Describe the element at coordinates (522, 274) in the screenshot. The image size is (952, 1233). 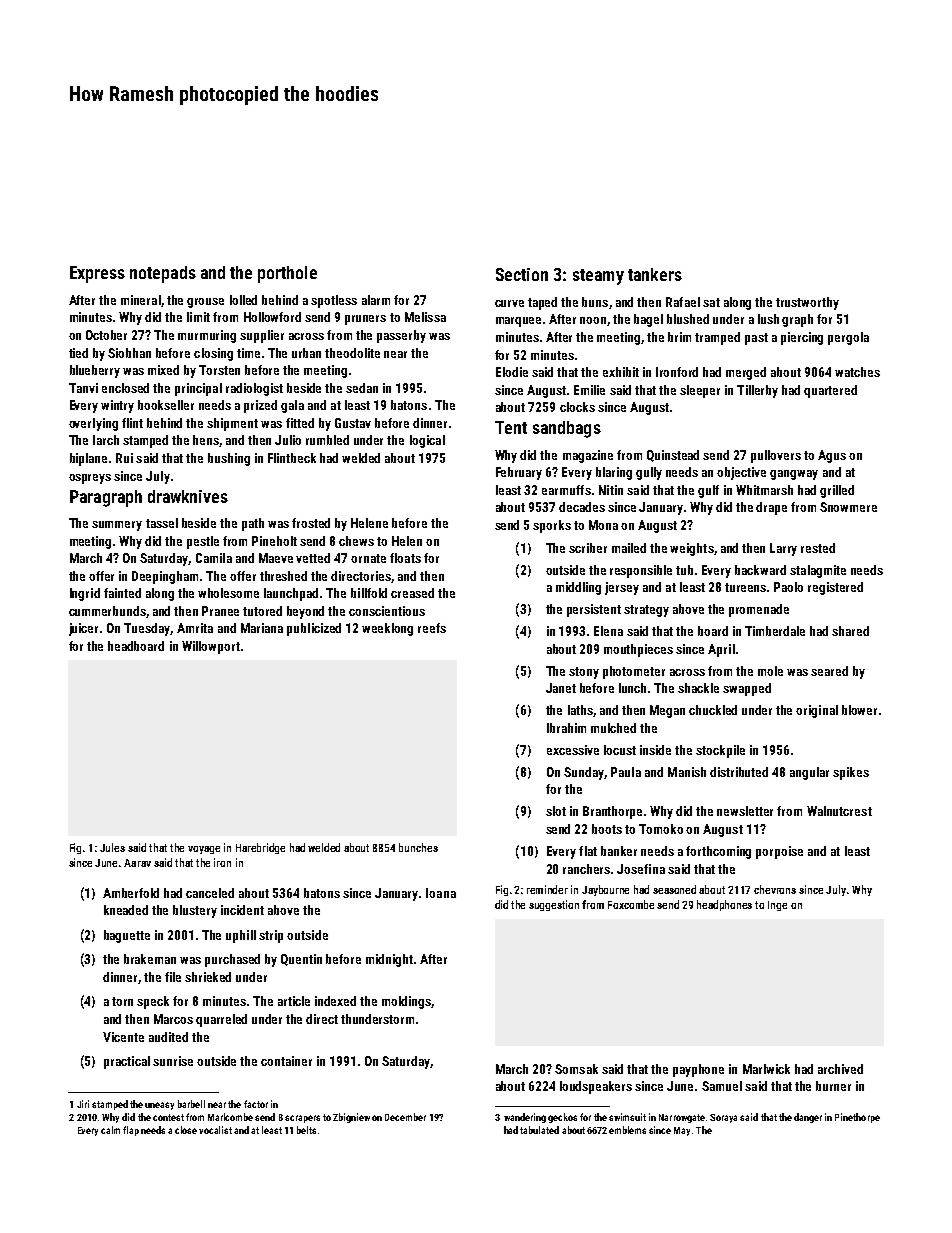
I see `Section` at that location.
